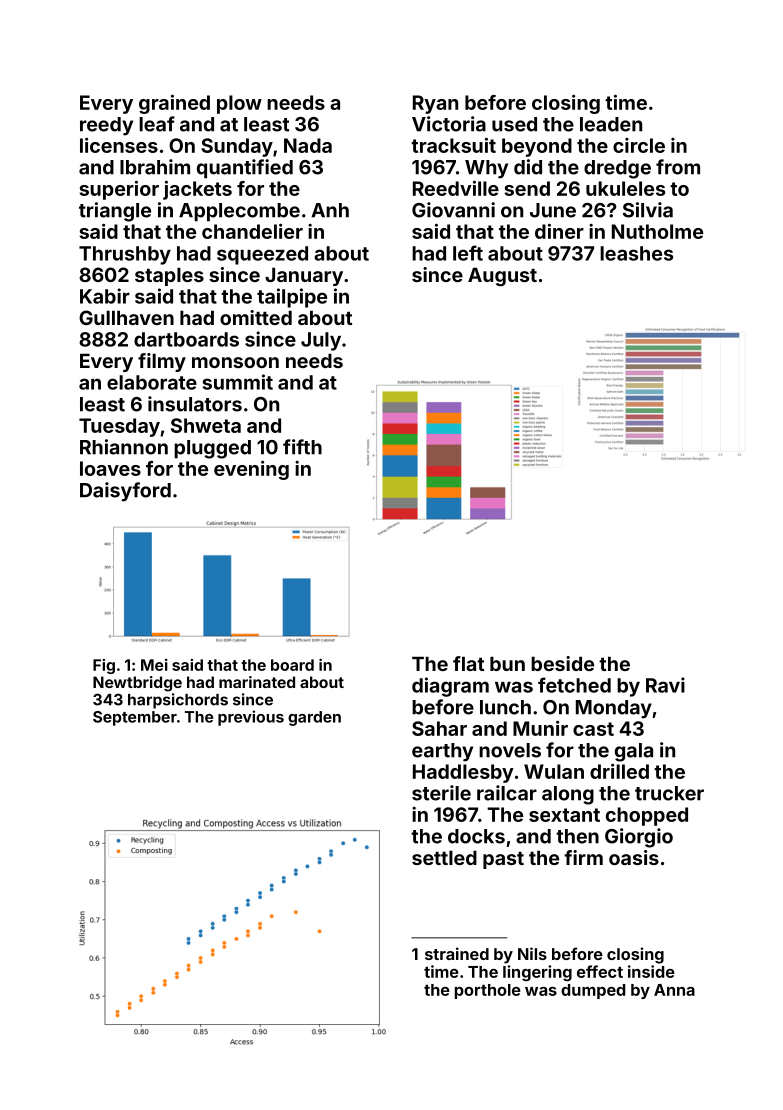 The width and height of the page is (783, 1110). I want to click on leaden, so click(611, 124).
